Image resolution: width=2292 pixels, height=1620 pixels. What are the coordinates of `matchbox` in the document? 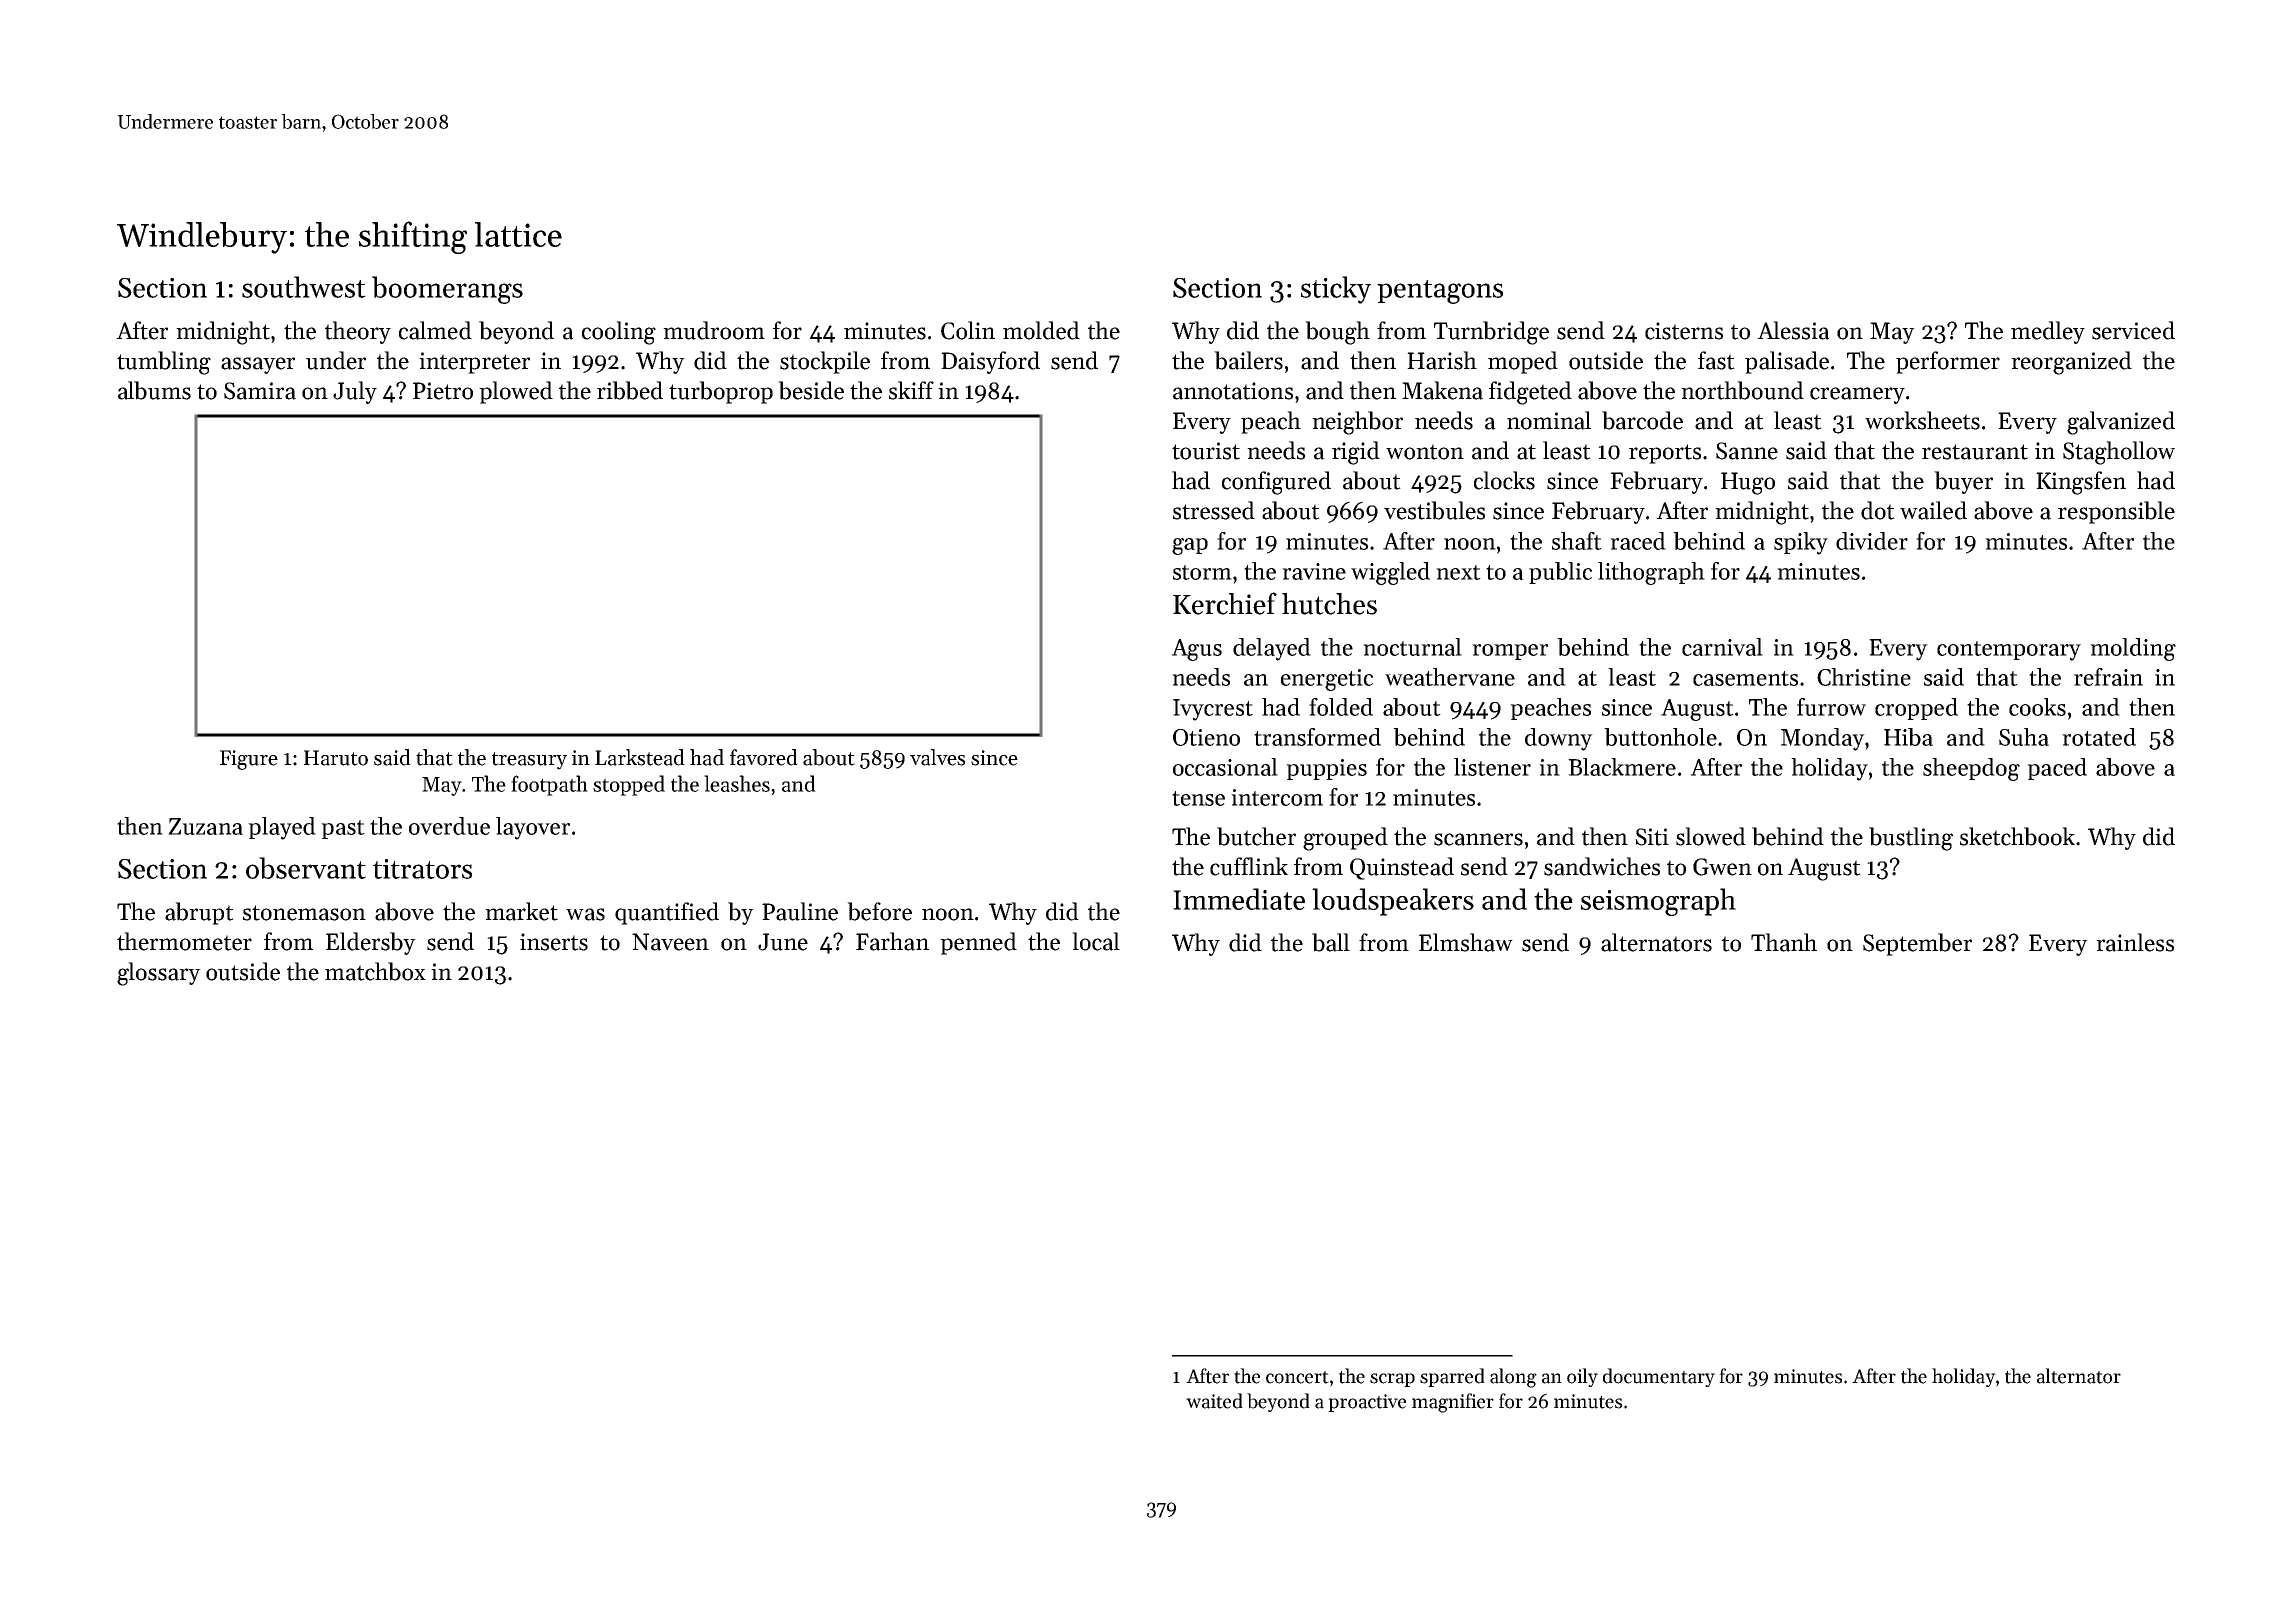 It's located at (375, 971).
